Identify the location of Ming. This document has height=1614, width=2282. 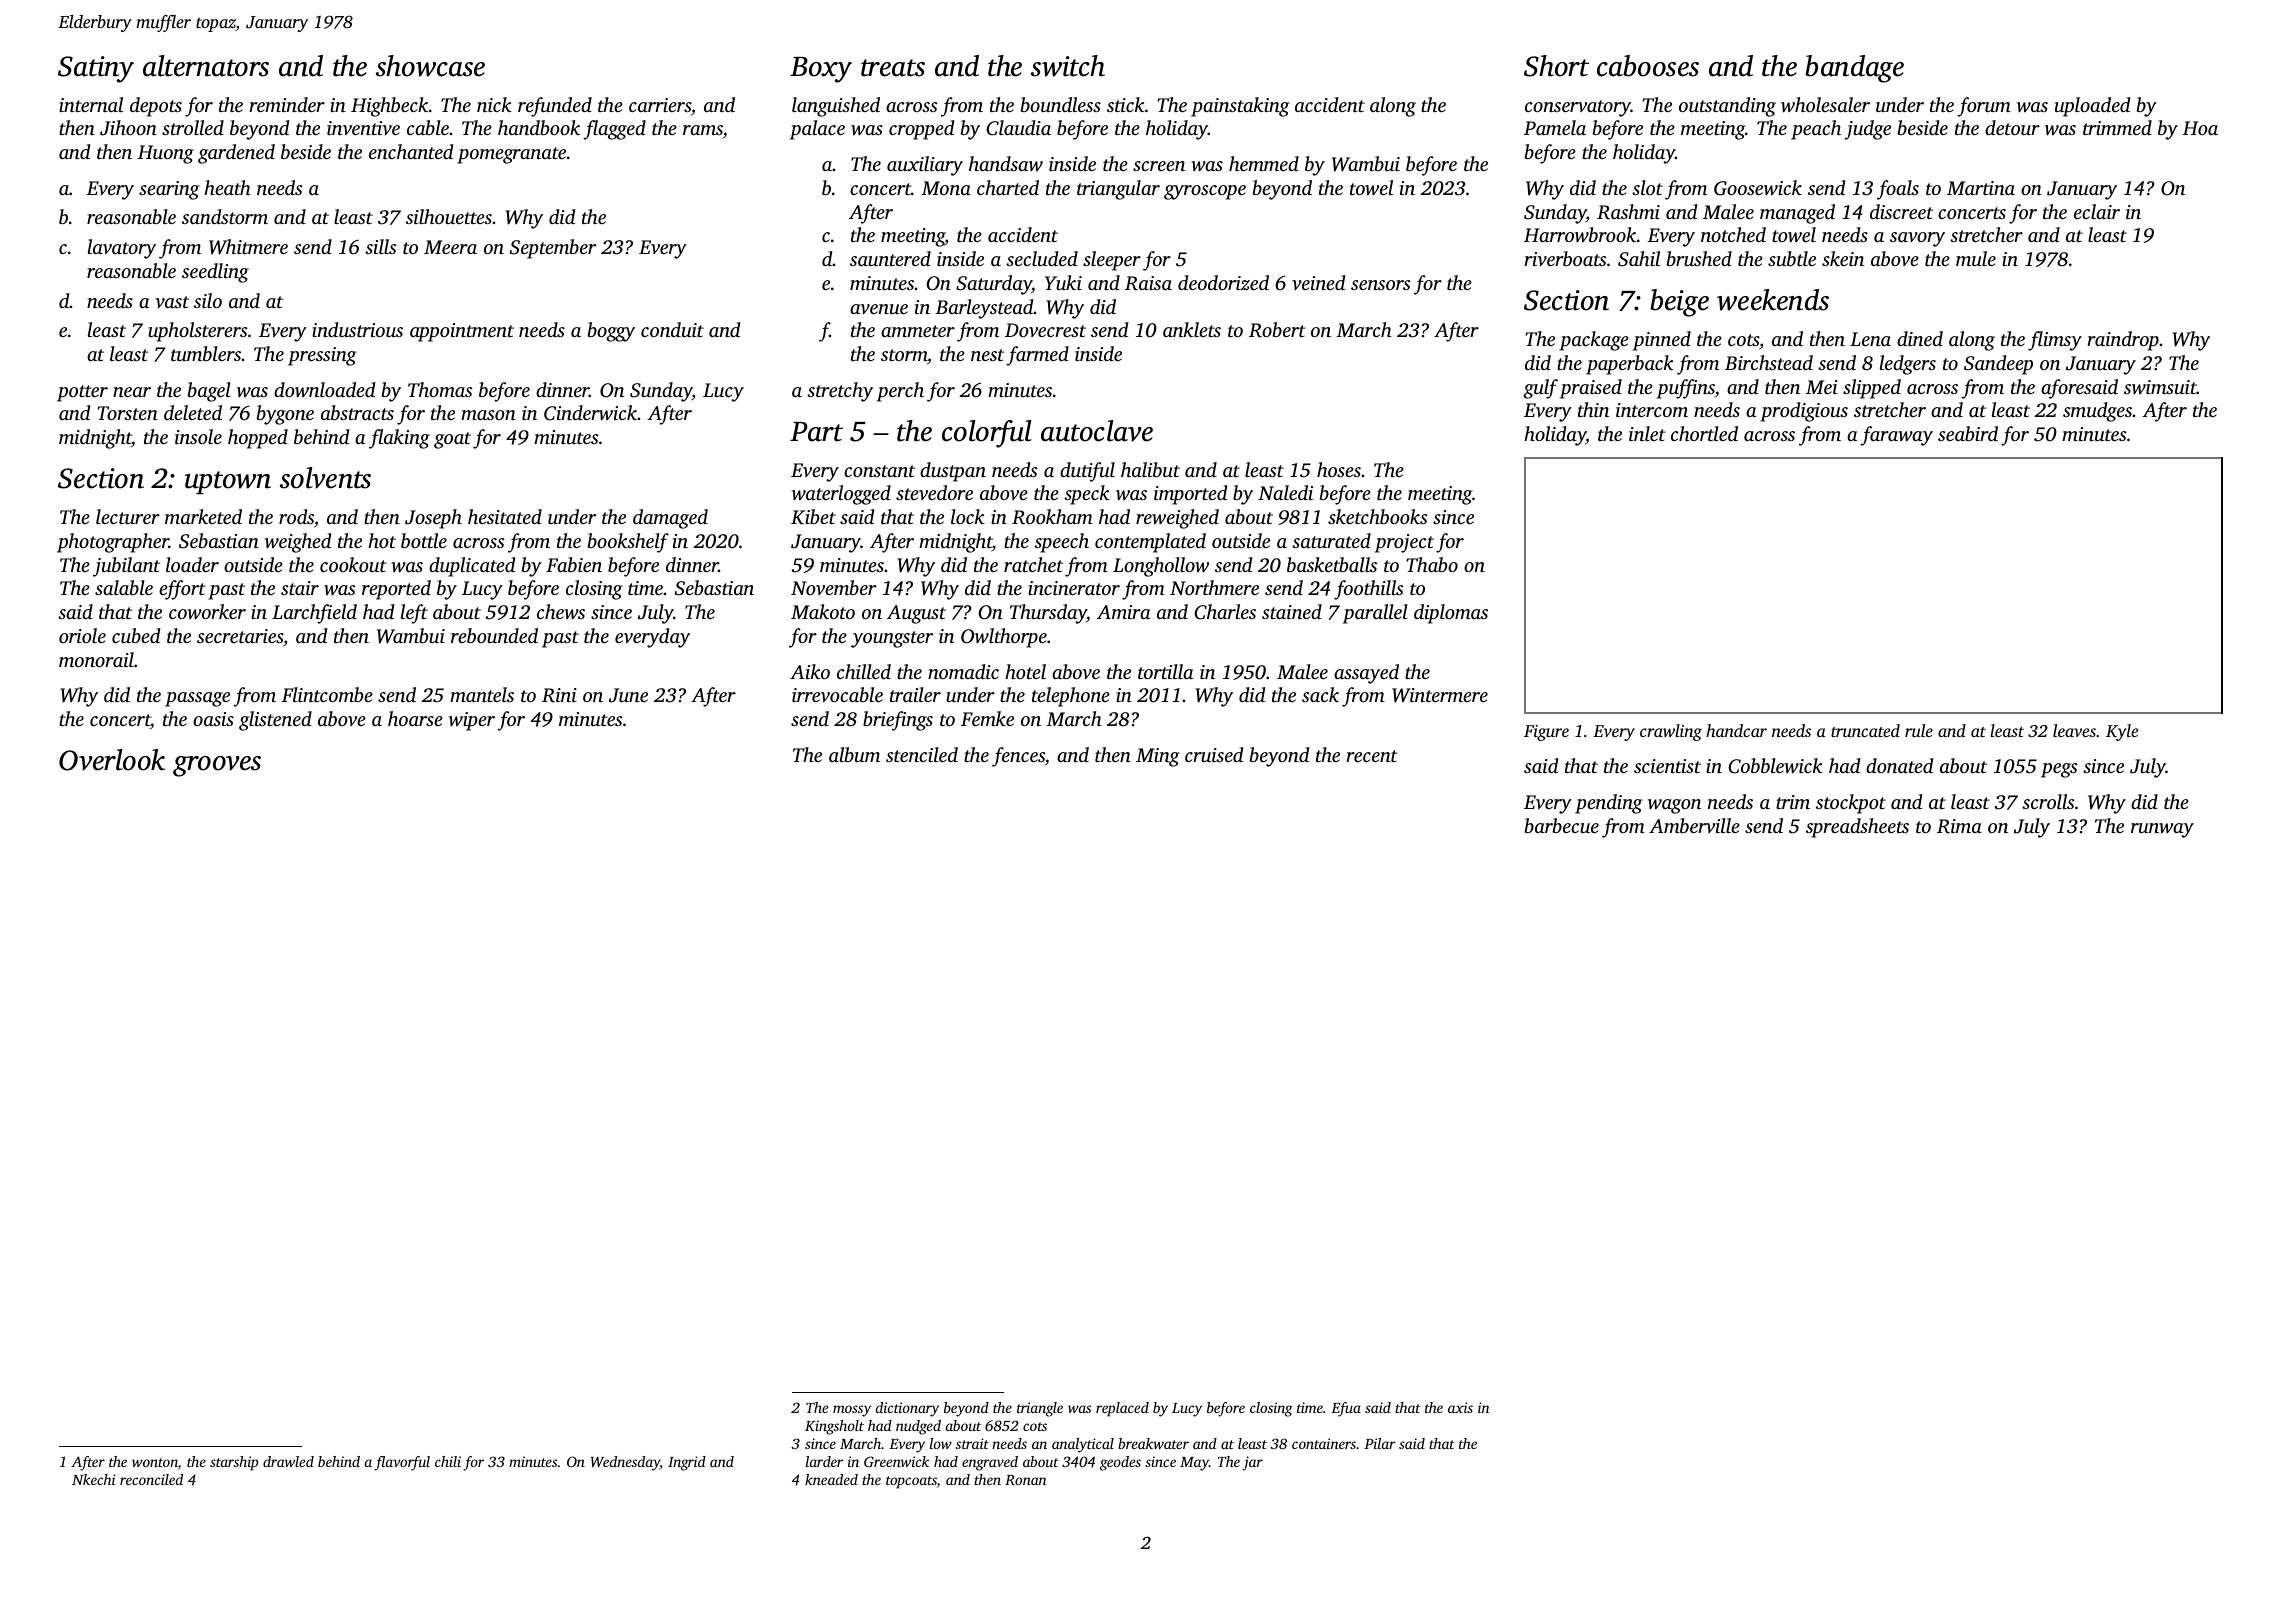
(1158, 757).
